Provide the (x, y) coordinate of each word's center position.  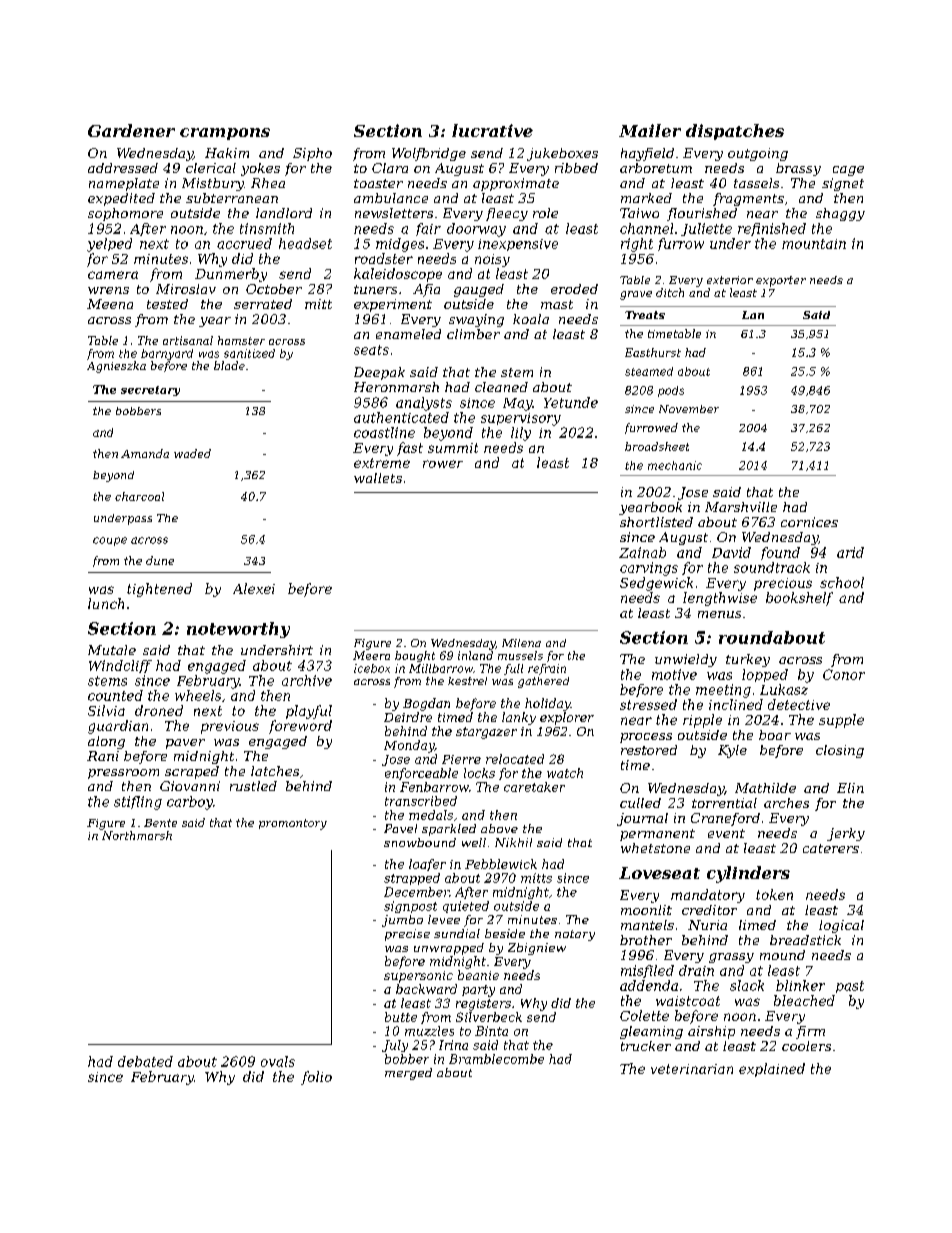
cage (848, 171)
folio (316, 1078)
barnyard (167, 354)
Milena (521, 643)
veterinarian (692, 1069)
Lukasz (784, 689)
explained (772, 1070)
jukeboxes (562, 154)
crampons (225, 134)
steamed (649, 371)
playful (309, 712)
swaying (476, 320)
